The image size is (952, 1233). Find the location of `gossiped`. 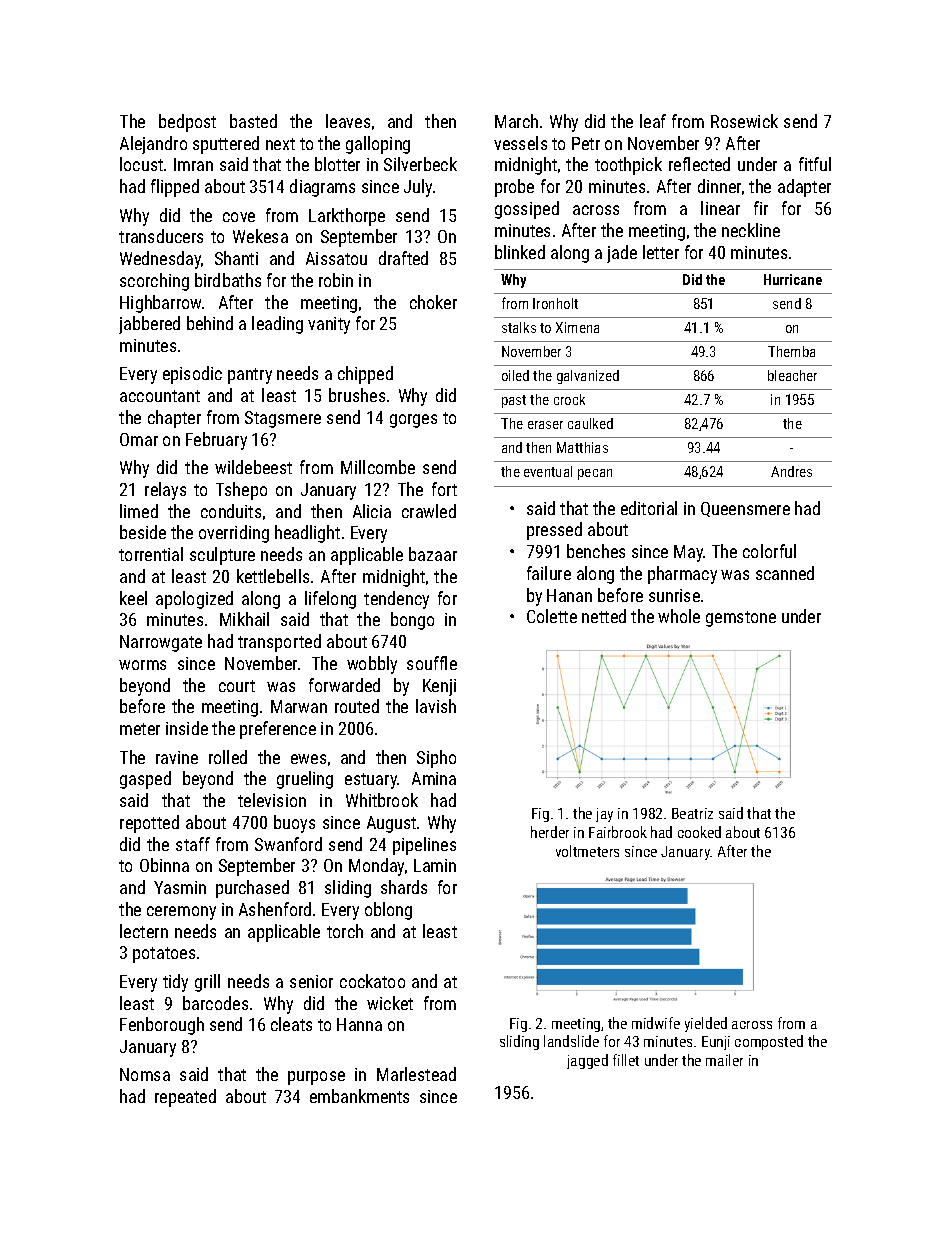

gossiped is located at coordinates (527, 210).
